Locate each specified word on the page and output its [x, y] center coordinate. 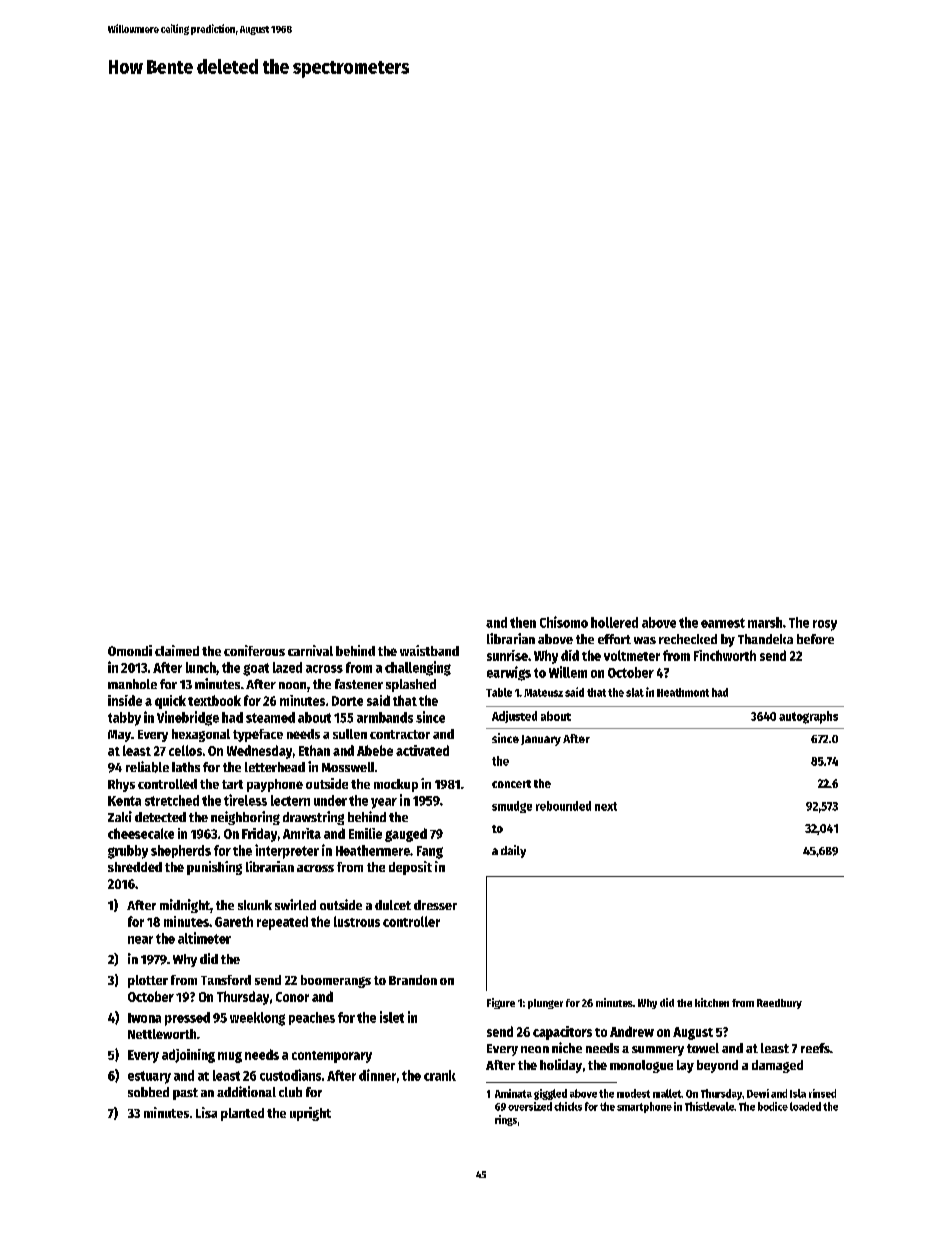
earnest [723, 623]
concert [511, 784]
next [606, 806]
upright [310, 1114]
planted [242, 1114]
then [523, 622]
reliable [147, 767]
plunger [545, 1004]
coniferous [254, 650]
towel [703, 1048]
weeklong [257, 1019]
